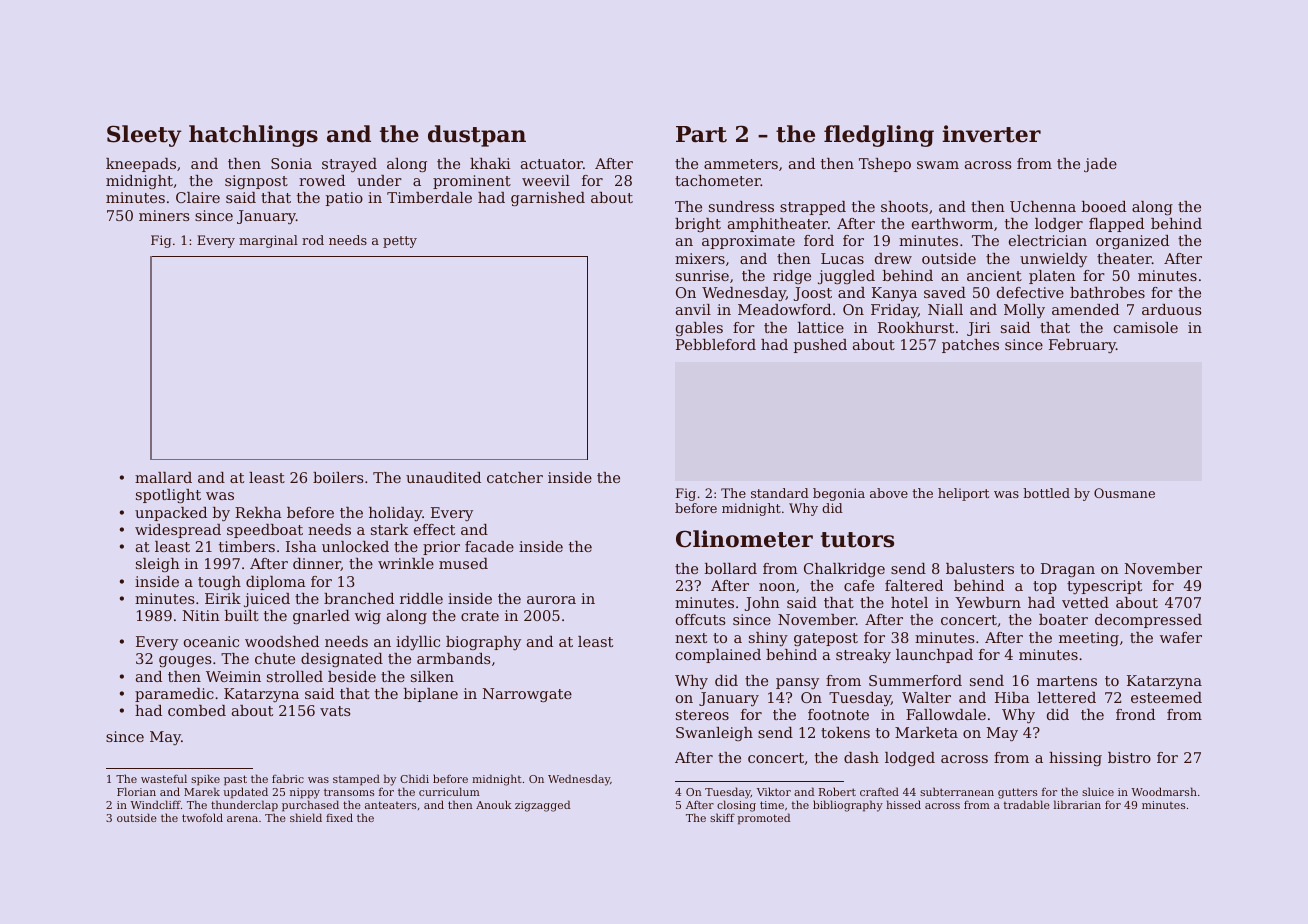  Describe the element at coordinates (748, 242) in the image. I see `approximate` at that location.
